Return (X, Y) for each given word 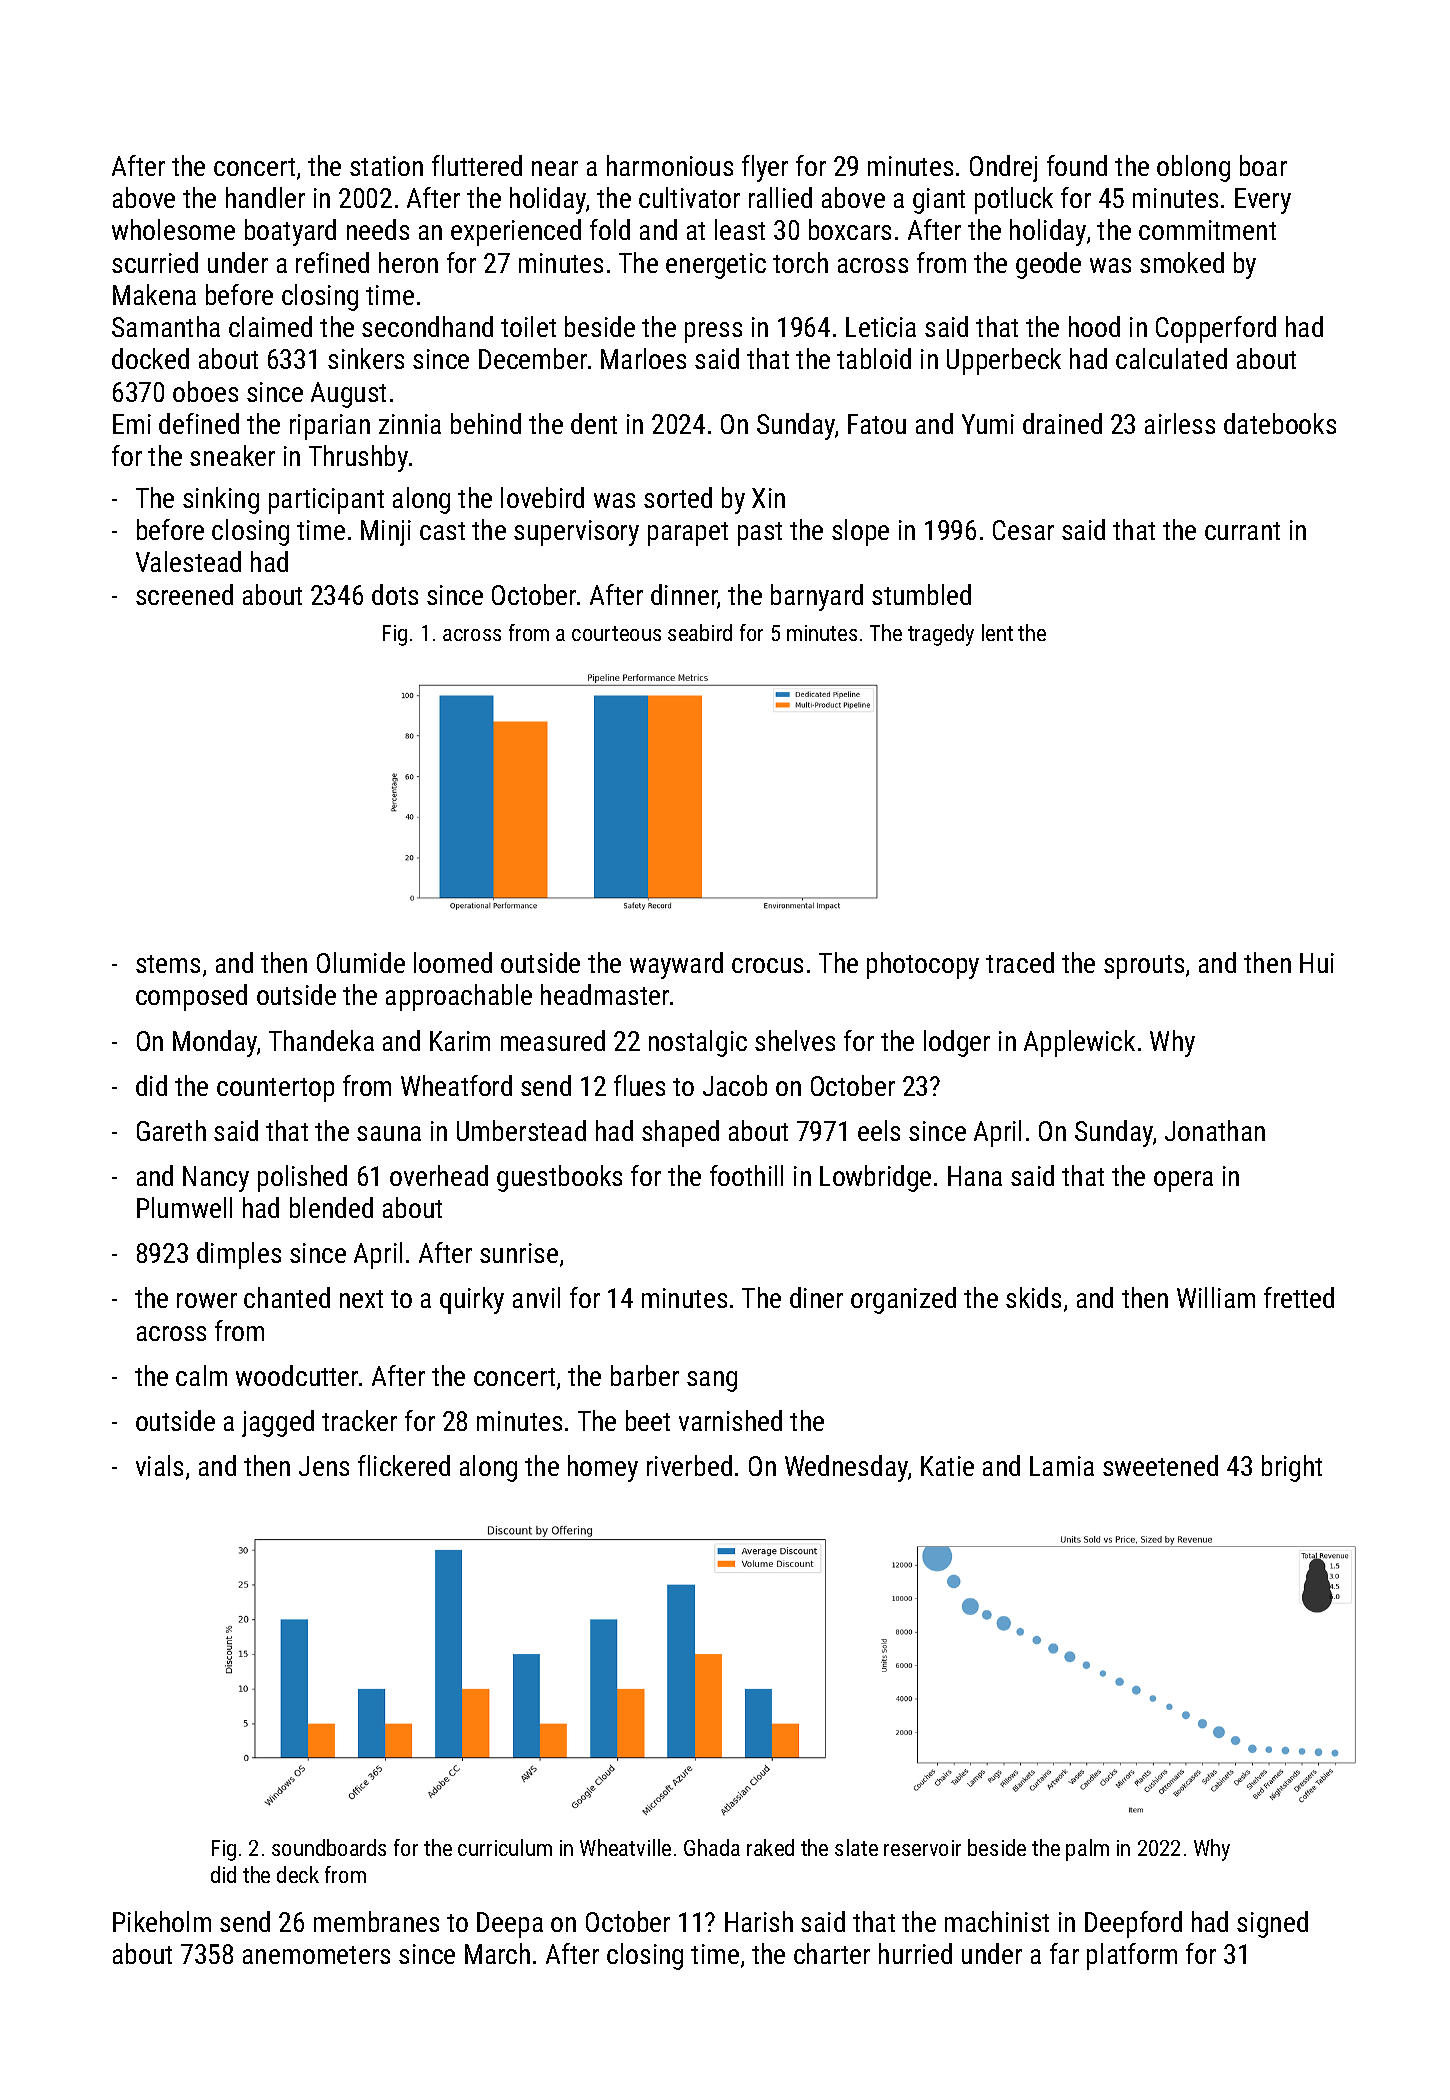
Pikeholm (162, 1921)
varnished (730, 1420)
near (555, 168)
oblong (1193, 168)
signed (1272, 1924)
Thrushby (358, 458)
